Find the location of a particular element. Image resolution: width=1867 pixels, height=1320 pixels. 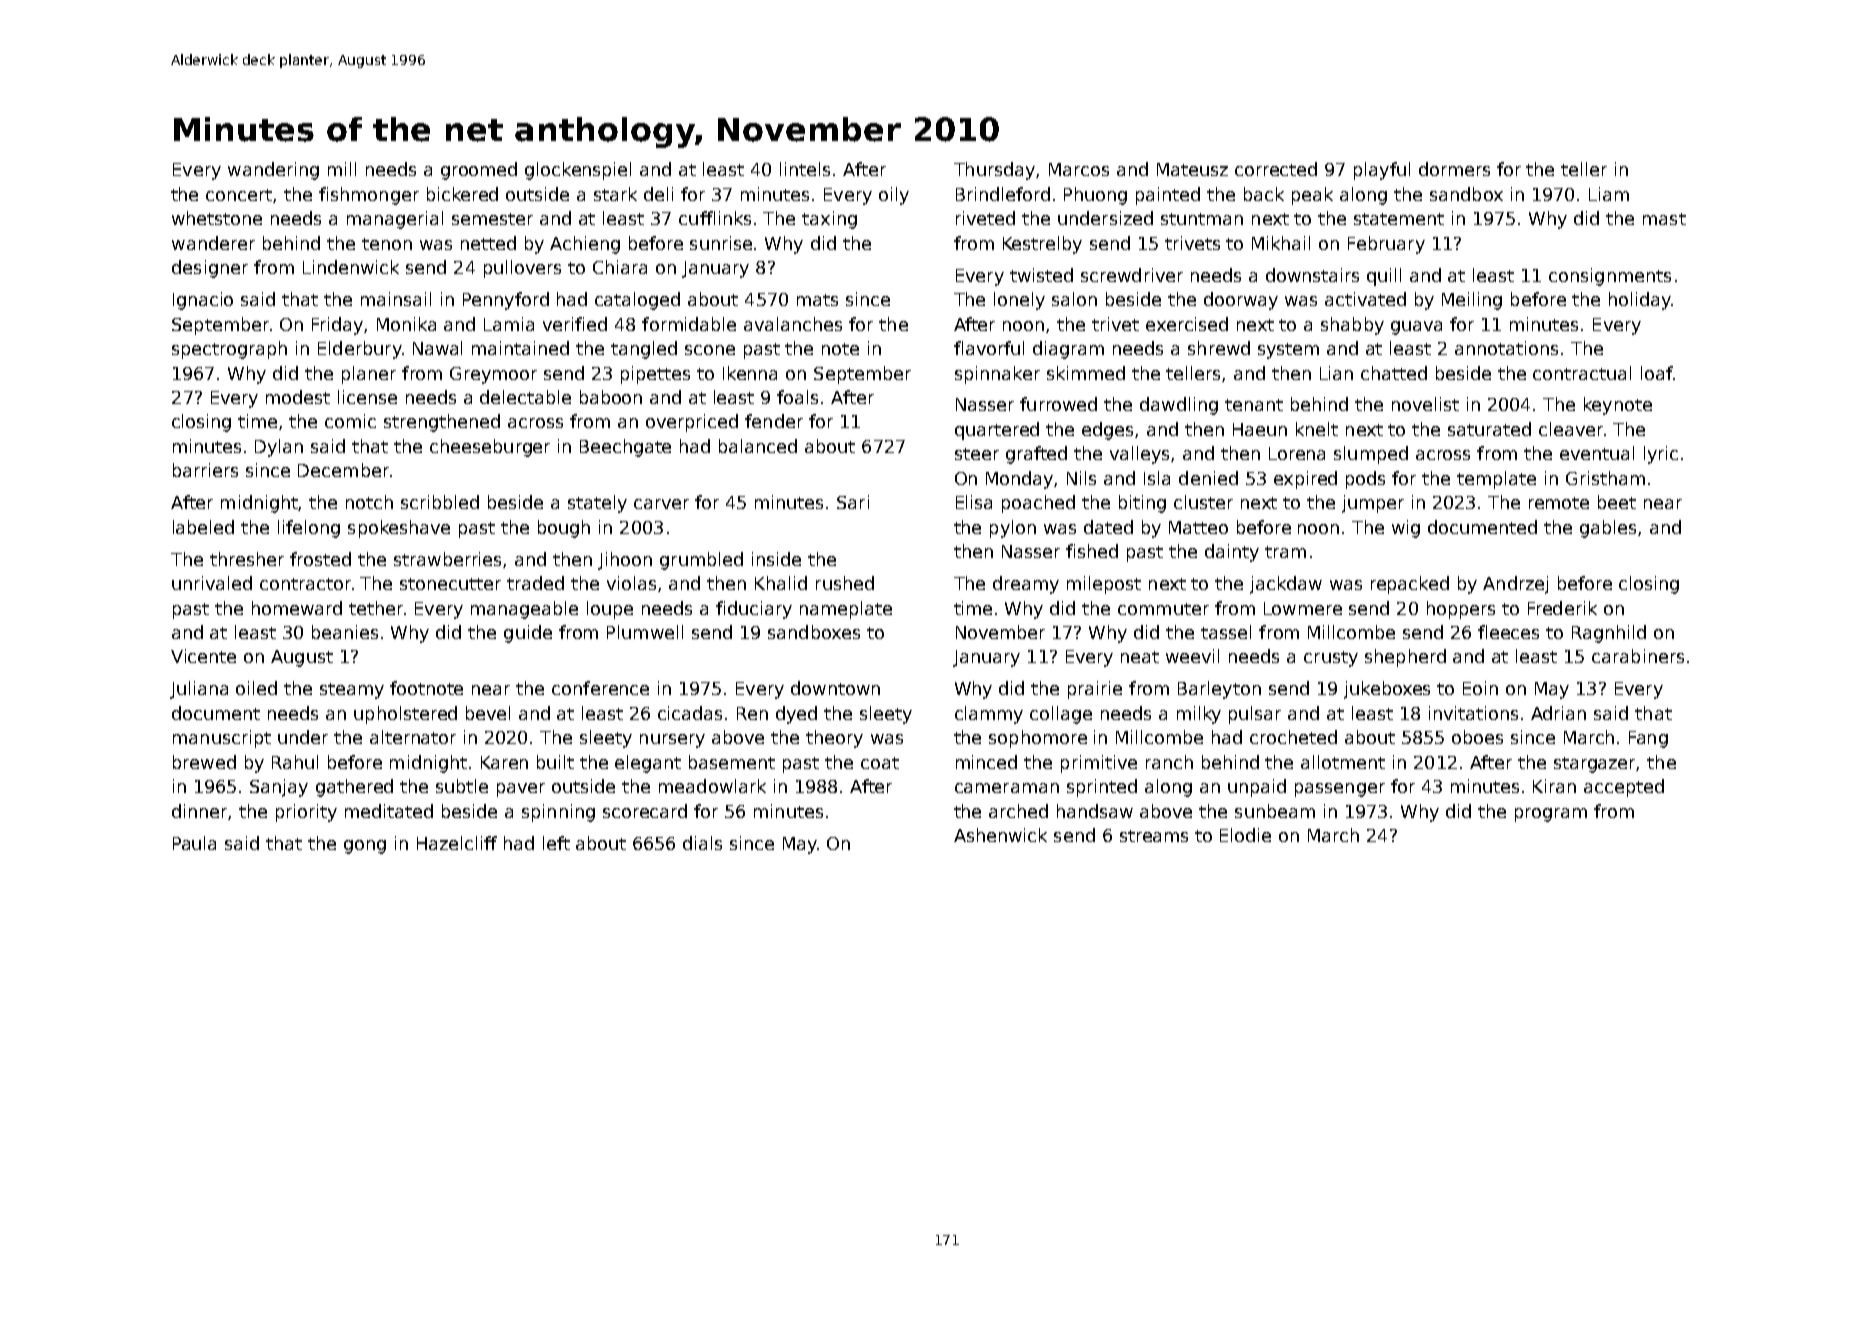

Meiling is located at coordinates (1472, 301).
